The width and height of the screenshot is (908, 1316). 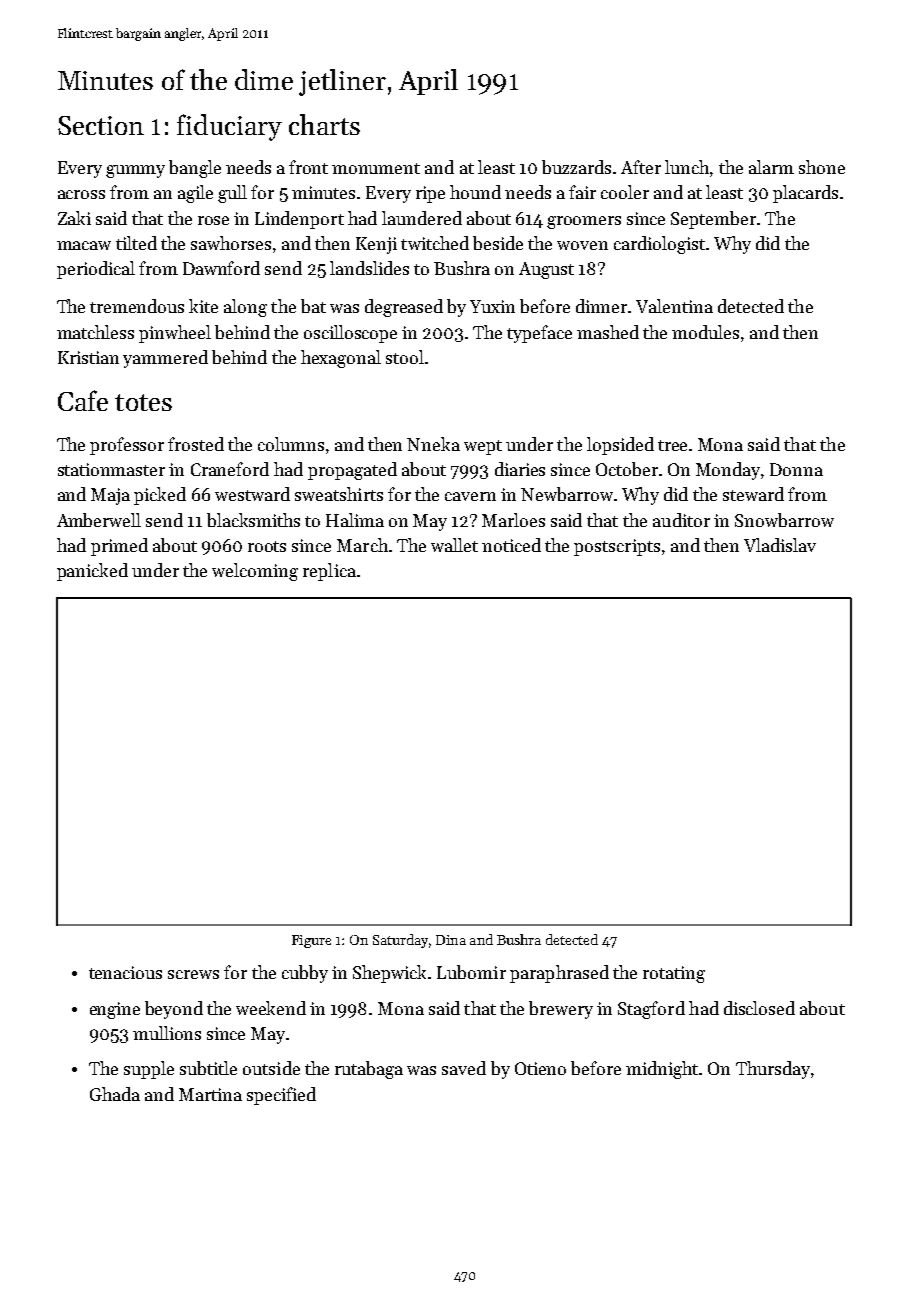 What do you see at coordinates (88, 357) in the screenshot?
I see `Kristian` at bounding box center [88, 357].
